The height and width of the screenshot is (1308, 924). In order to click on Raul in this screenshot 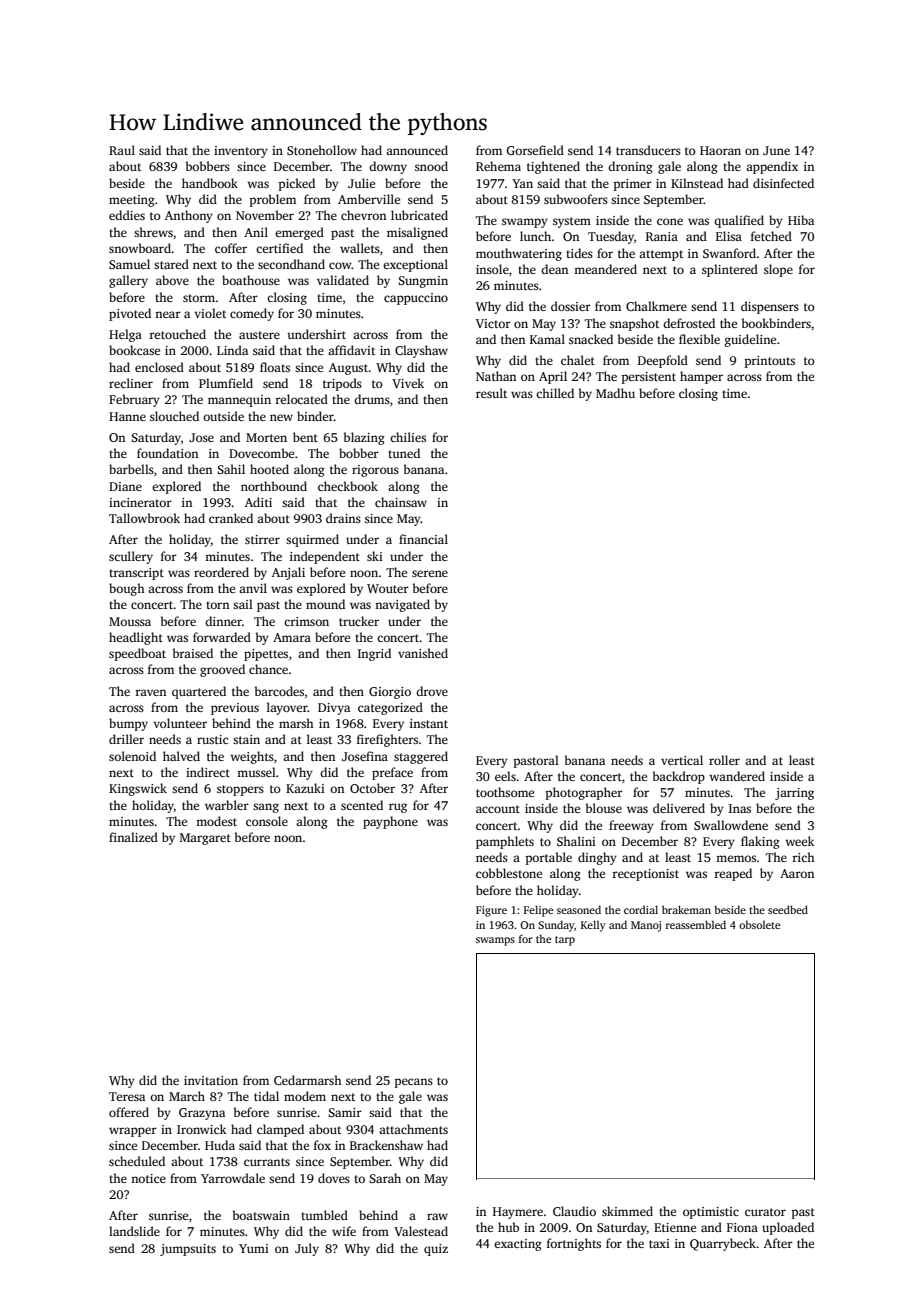, I will do `click(122, 150)`.
